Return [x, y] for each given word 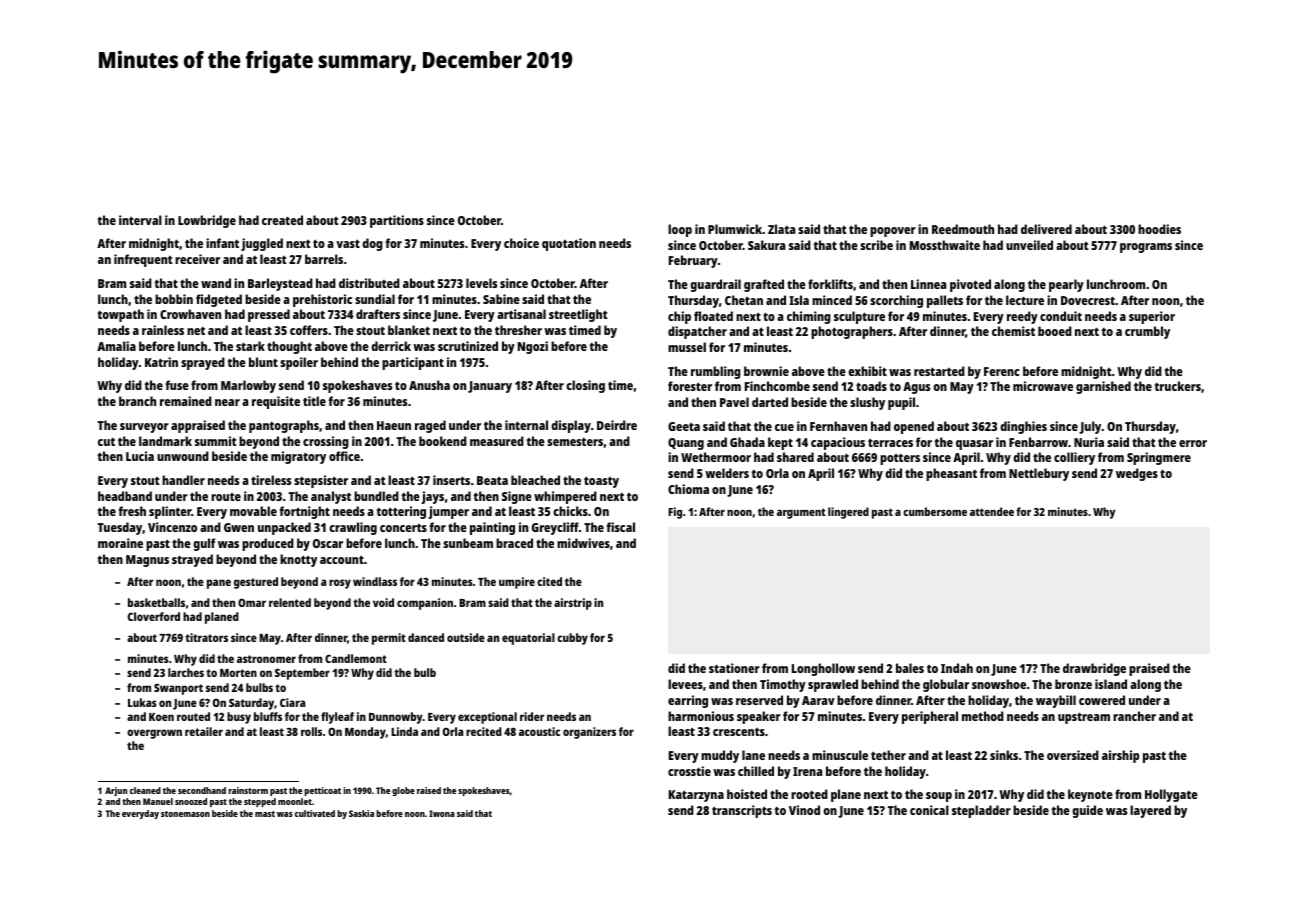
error [1193, 443]
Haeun [394, 425]
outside [466, 637]
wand [216, 283]
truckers [1177, 386]
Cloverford [154, 616]
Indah [957, 668]
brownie [766, 371]
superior [1152, 317]
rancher [1134, 716]
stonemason [185, 814]
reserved [759, 700]
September [302, 674]
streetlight [578, 315]
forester [690, 386]
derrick [391, 346]
